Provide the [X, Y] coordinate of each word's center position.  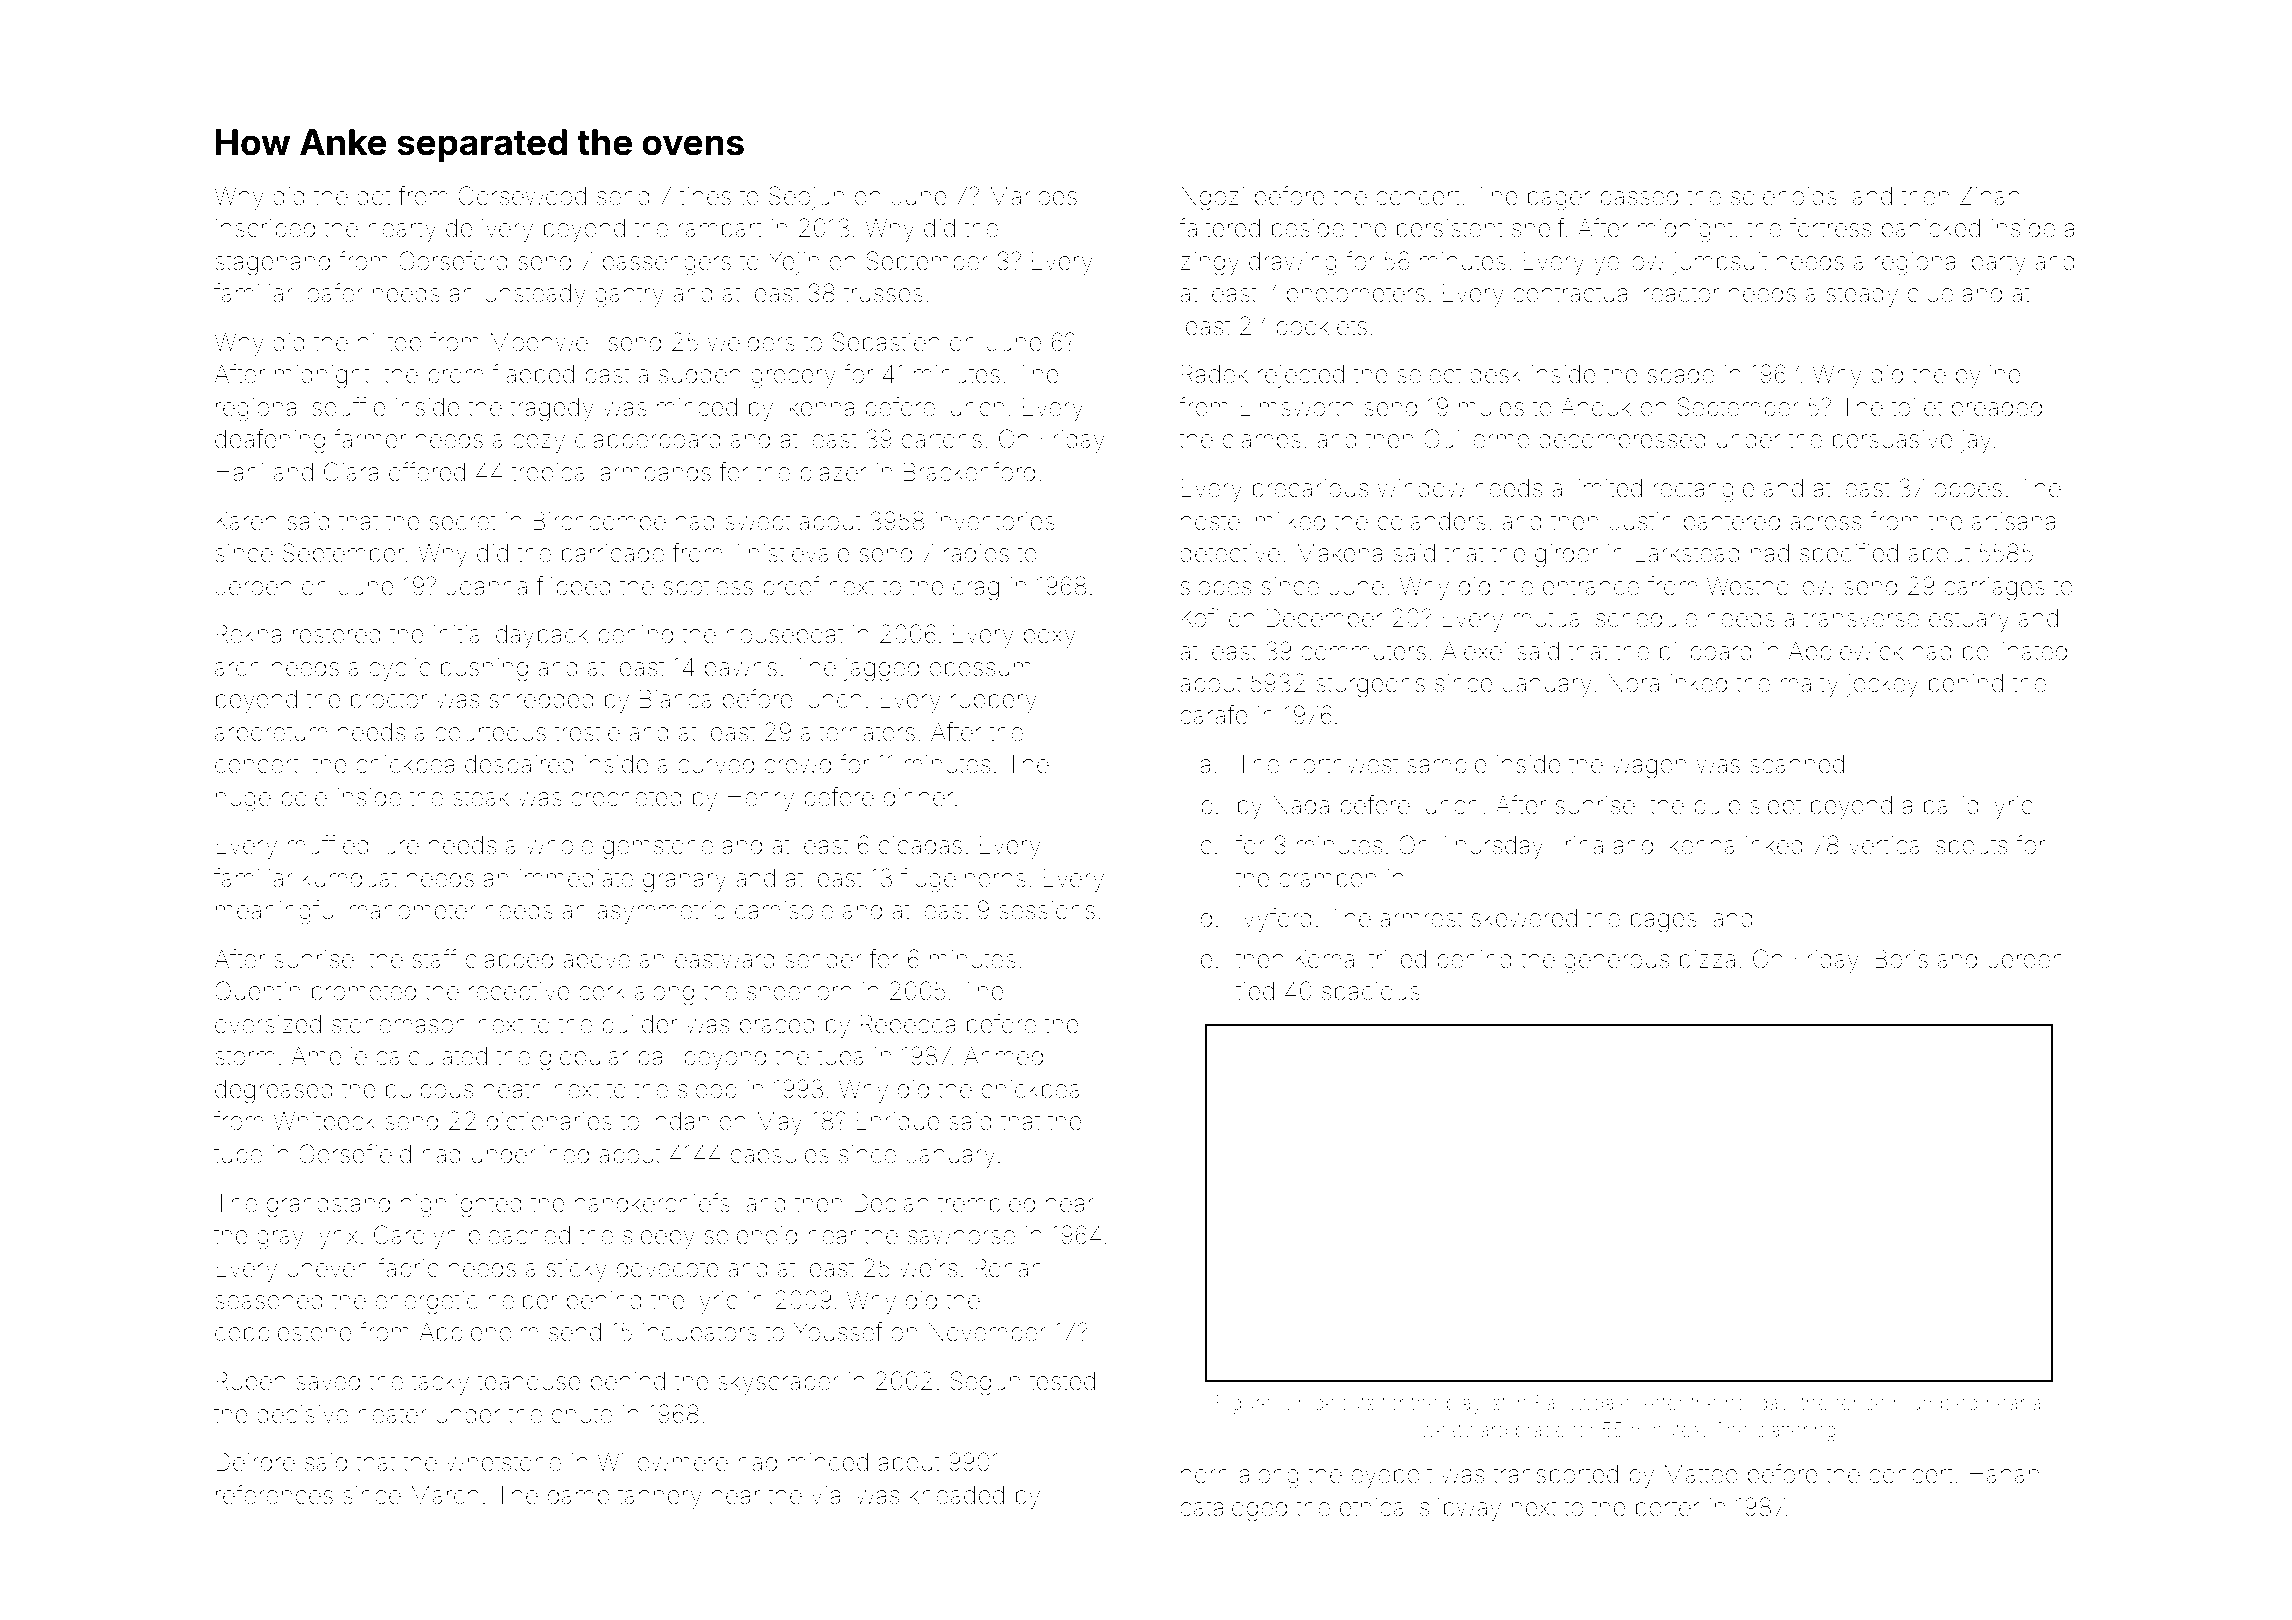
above [596, 959]
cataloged [1233, 1510]
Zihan [1990, 196]
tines [705, 196]
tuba [840, 1056]
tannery [660, 1498]
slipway [1460, 1509]
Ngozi [1213, 199]
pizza [1707, 961]
